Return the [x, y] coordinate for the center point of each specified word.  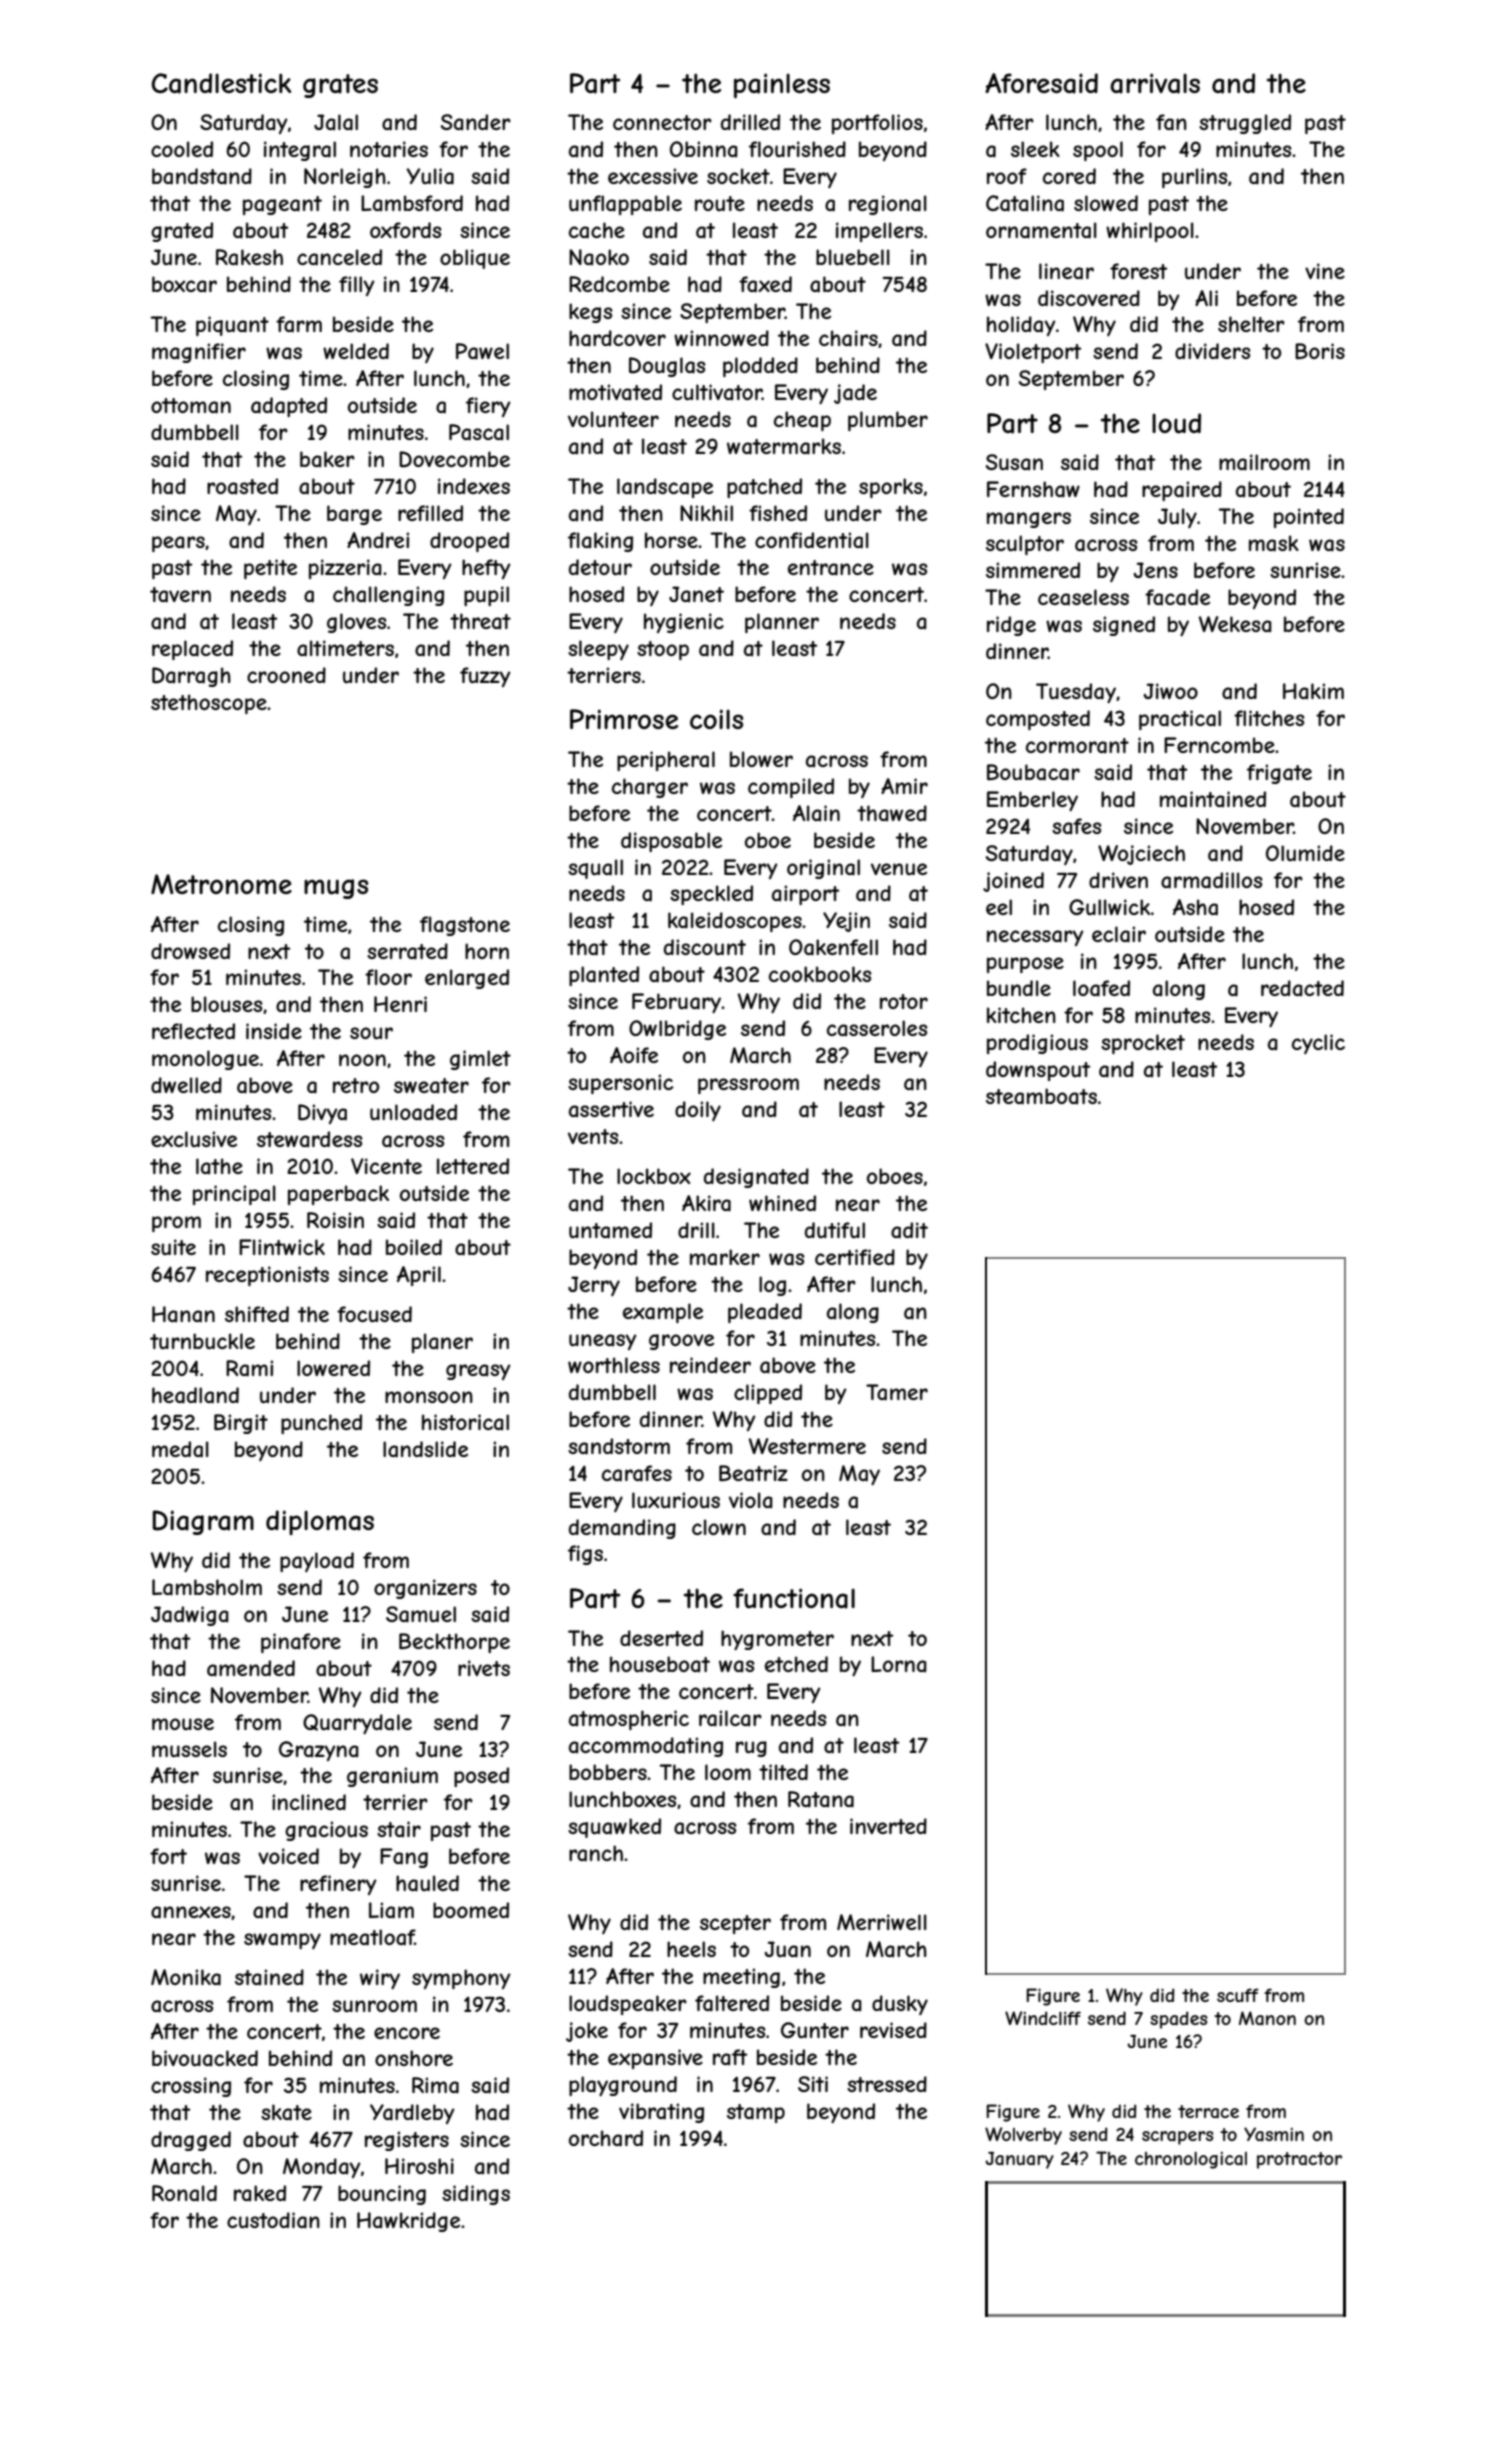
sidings [476, 2195]
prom [176, 1224]
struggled [1245, 124]
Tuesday [1076, 693]
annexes [191, 1912]
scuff [1238, 1995]
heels [691, 1949]
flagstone [465, 926]
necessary [1035, 938]
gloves [356, 623]
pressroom [748, 1086]
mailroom [1264, 462]
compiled [791, 788]
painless [782, 86]
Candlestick [221, 83]
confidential [812, 540]
